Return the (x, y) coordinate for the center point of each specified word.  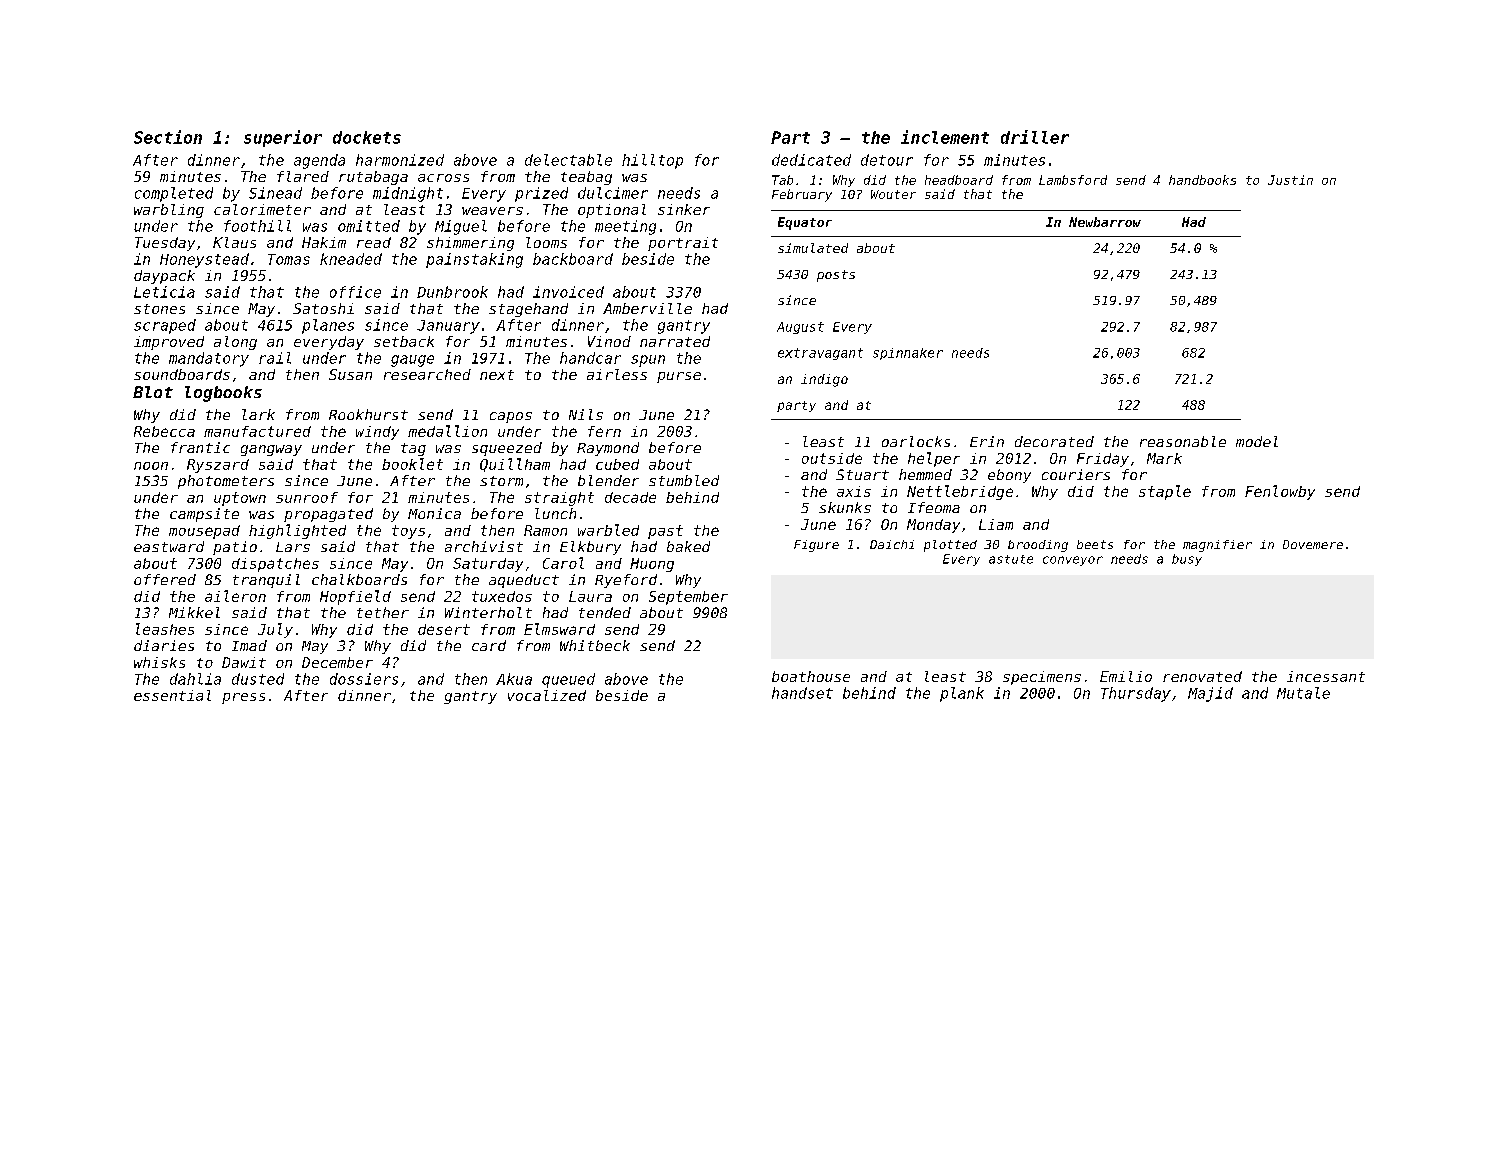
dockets (367, 137)
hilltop (652, 161)
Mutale (1303, 693)
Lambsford (1073, 180)
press (243, 698)
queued (568, 680)
